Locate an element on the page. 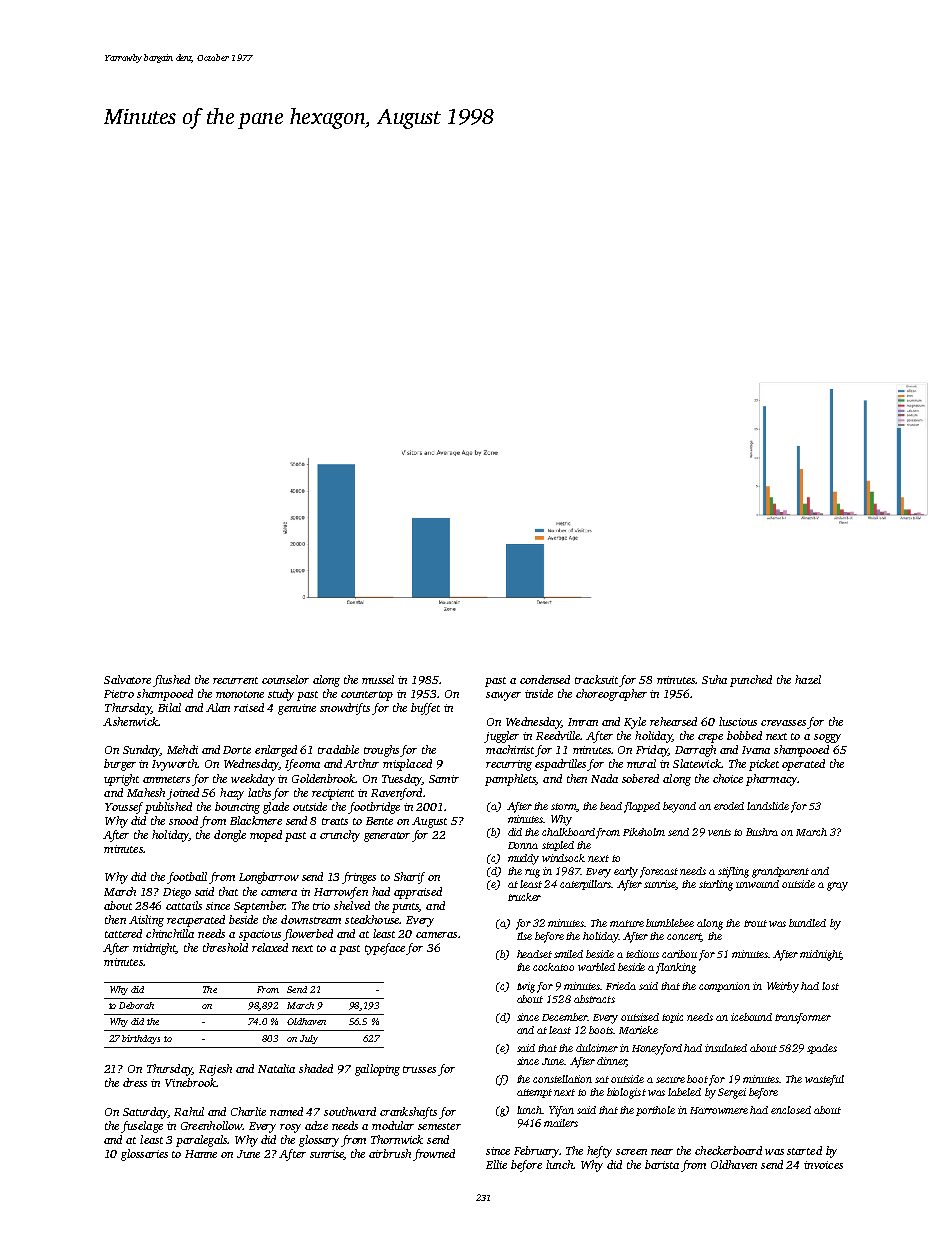 This page has height=1233, width=952. vents is located at coordinates (719, 832).
